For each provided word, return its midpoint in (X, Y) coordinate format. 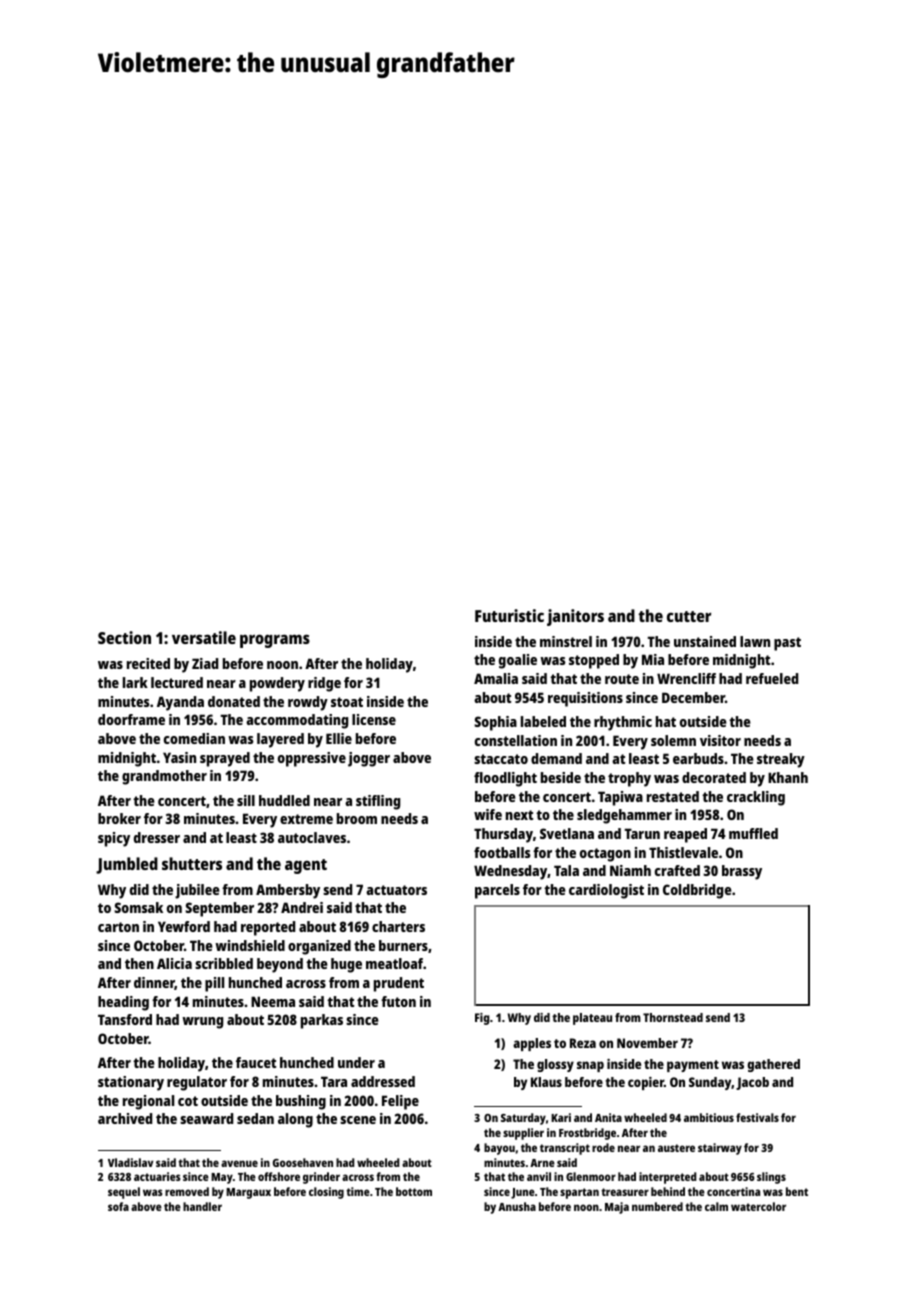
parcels (497, 891)
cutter (689, 616)
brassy (742, 872)
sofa (118, 1206)
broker (119, 818)
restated (673, 796)
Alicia (174, 963)
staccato (501, 759)
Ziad (205, 663)
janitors (575, 617)
